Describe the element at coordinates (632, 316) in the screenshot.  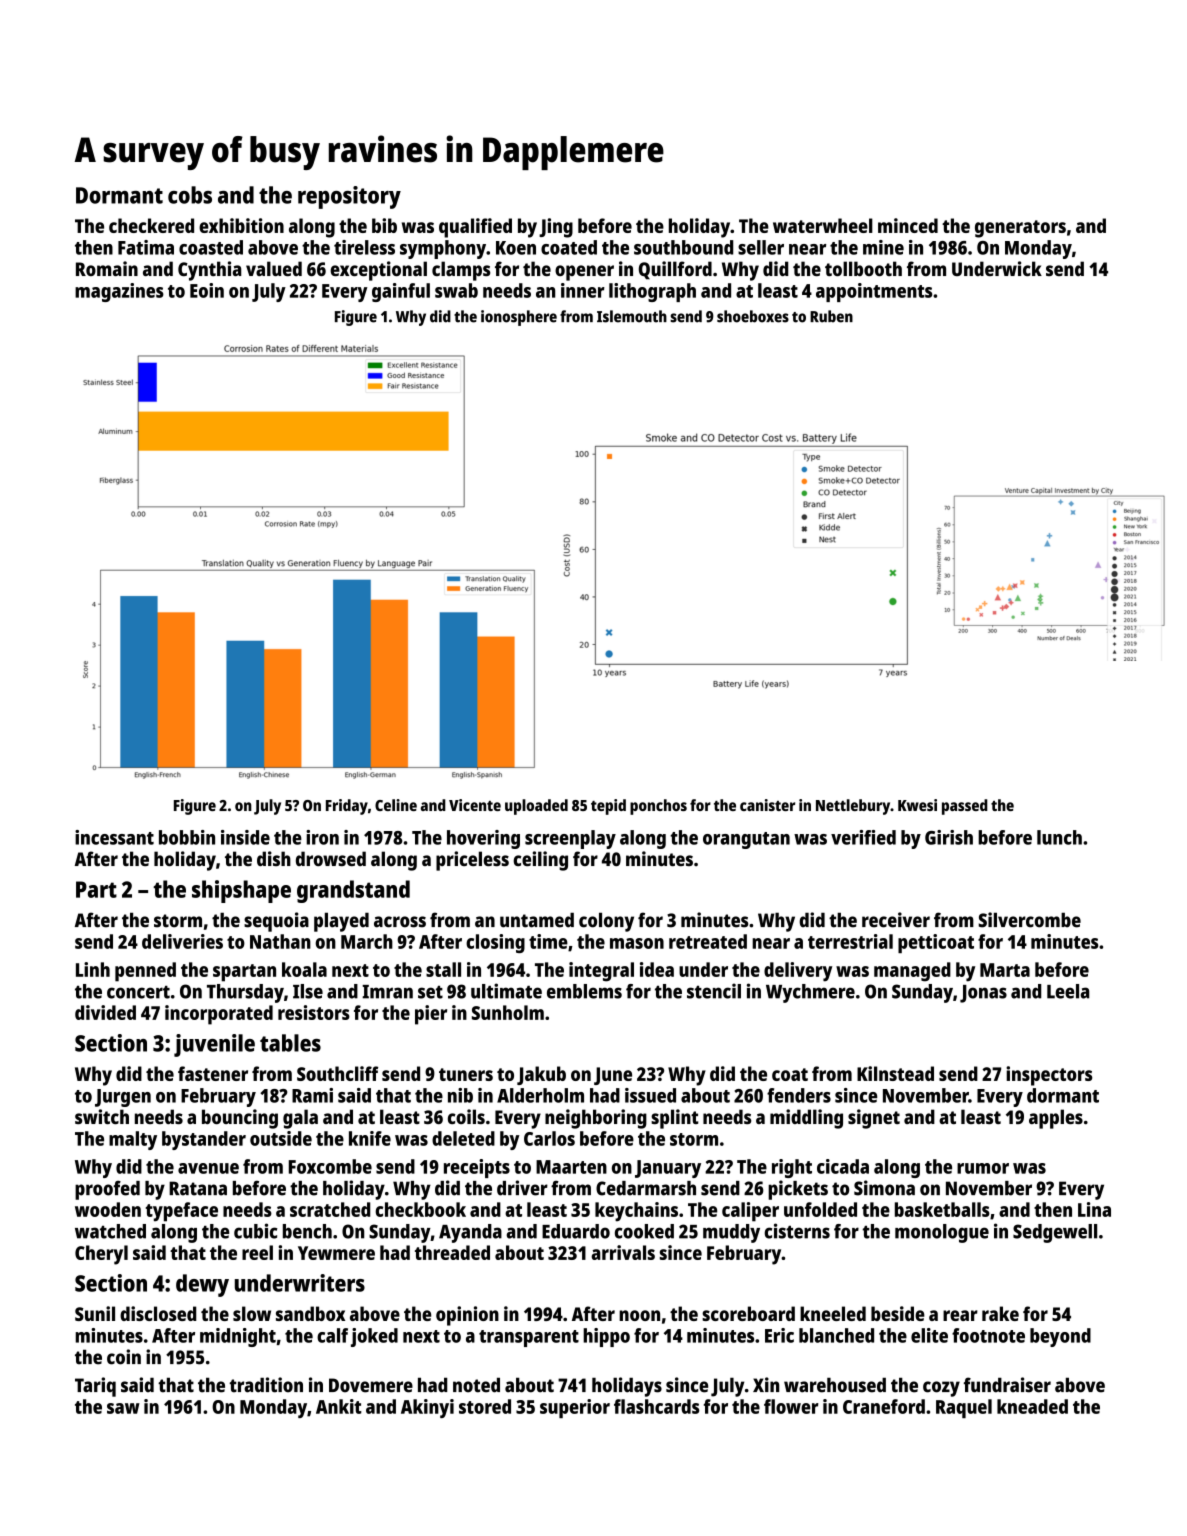
I see `Islemouth` at that location.
